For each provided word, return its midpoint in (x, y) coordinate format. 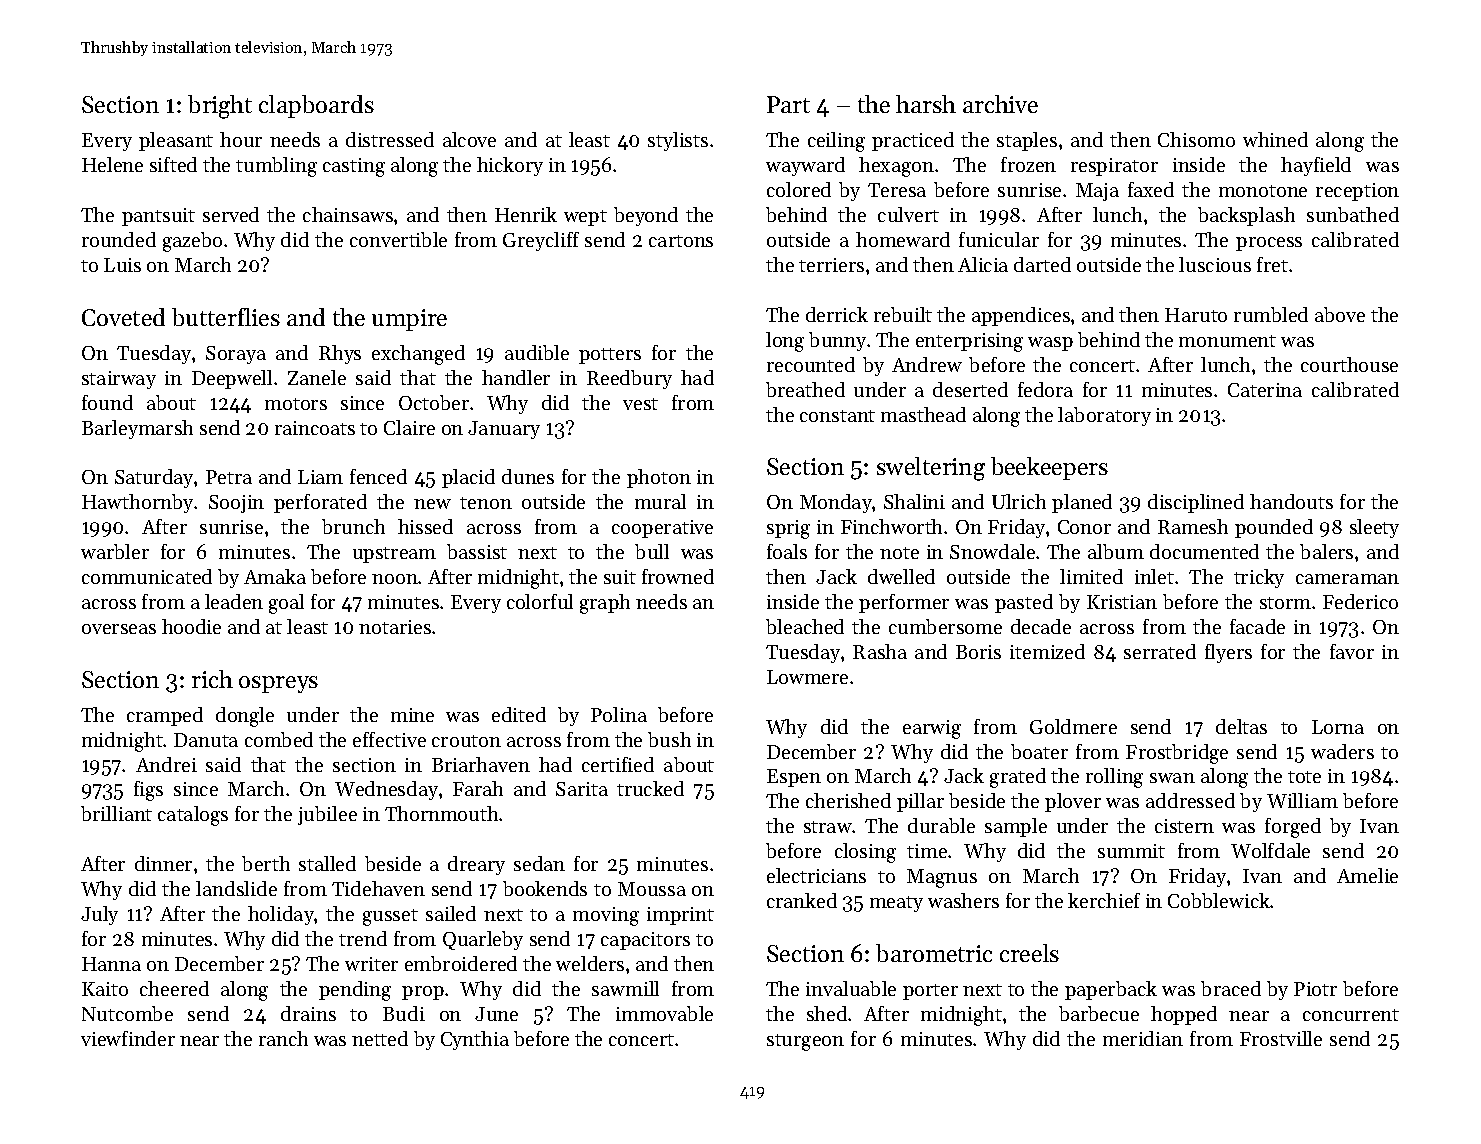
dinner (163, 863)
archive (1000, 104)
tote (1304, 777)
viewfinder (128, 1038)
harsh (926, 104)
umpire (409, 320)
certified (618, 764)
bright (220, 107)
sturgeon (805, 1042)
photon (659, 478)
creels (1029, 953)
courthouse (1349, 364)
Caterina (1265, 390)
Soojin (236, 504)
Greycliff (541, 241)
